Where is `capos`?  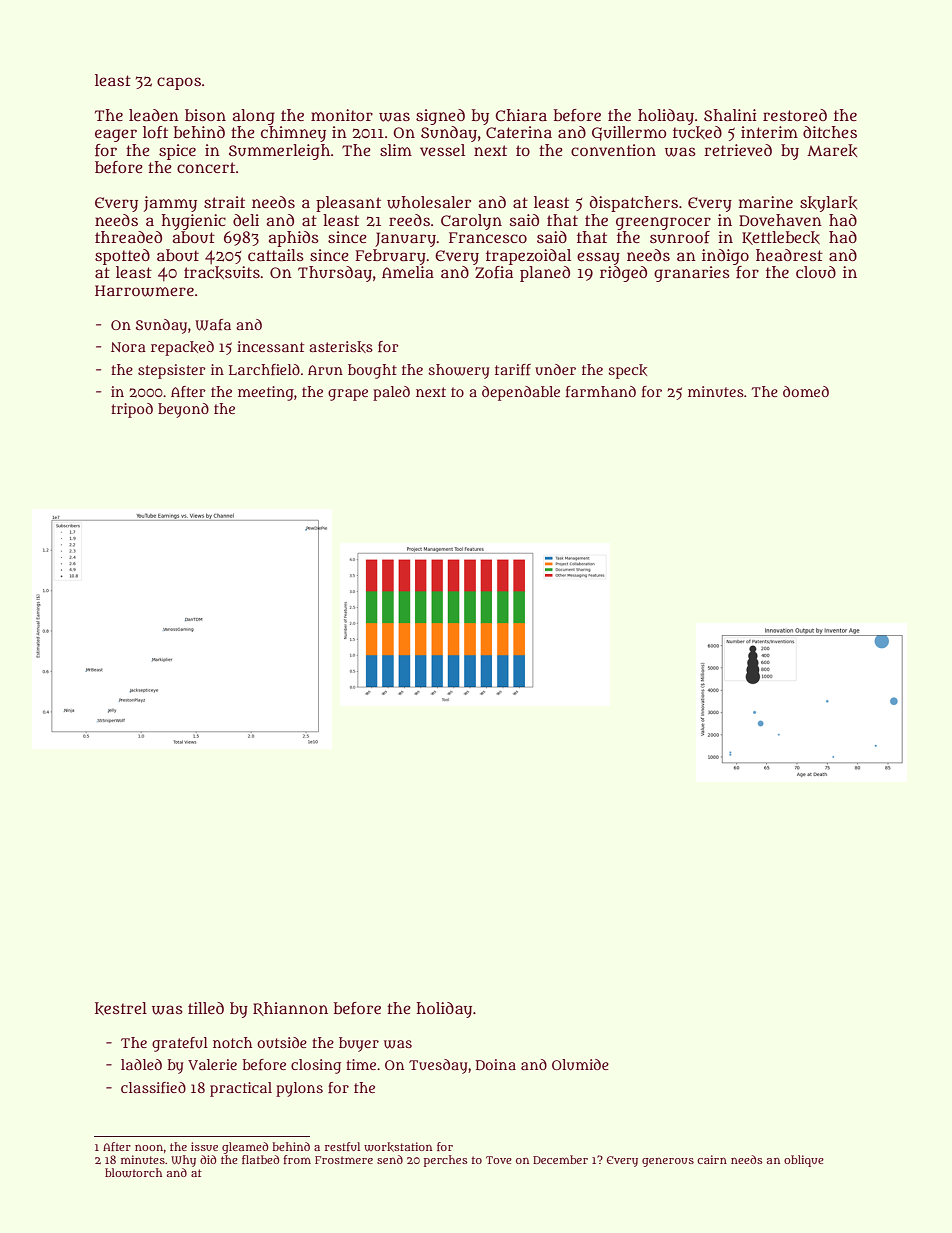 capos is located at coordinates (179, 83).
